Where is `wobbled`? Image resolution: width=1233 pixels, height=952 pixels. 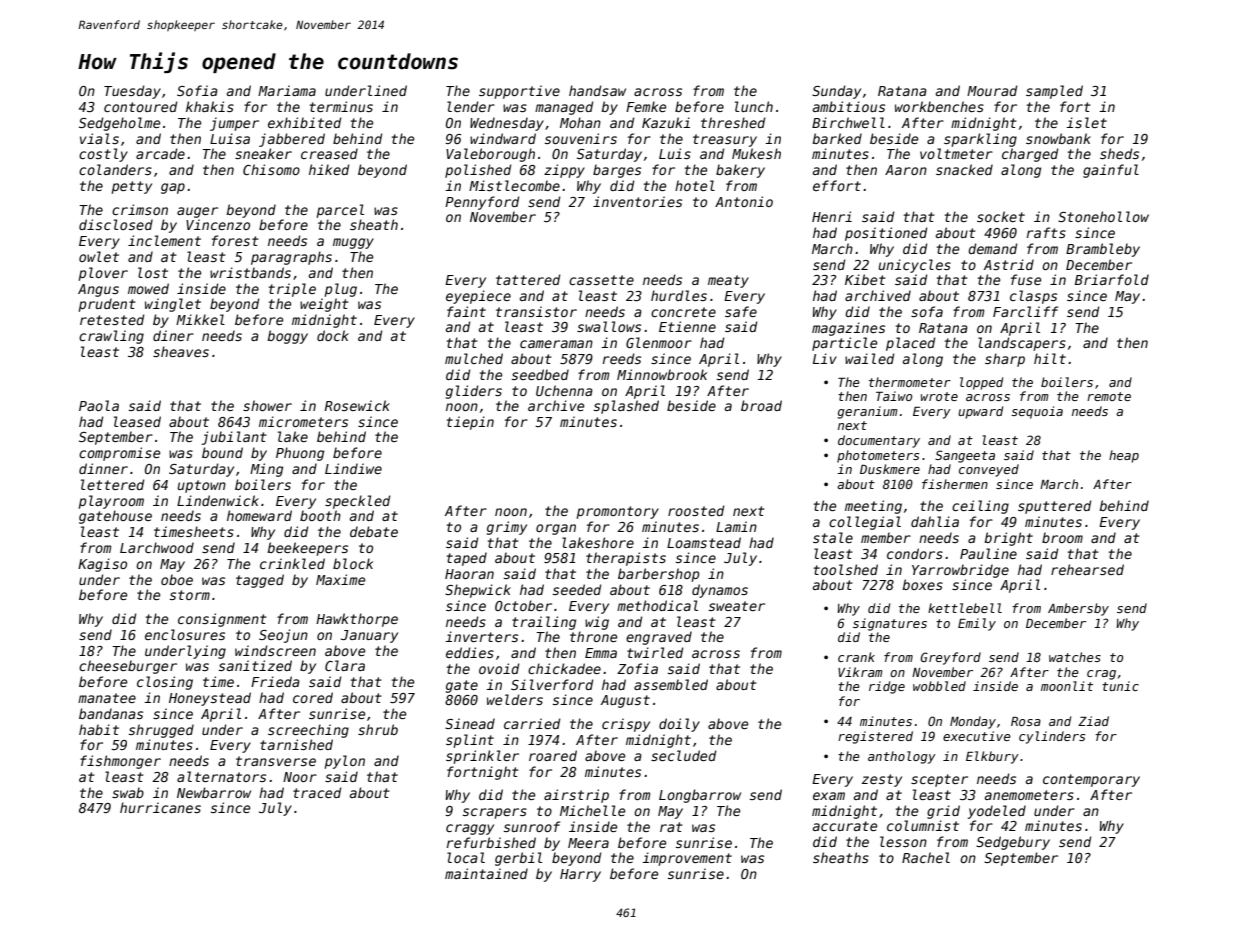 wobbled is located at coordinates (939, 686).
